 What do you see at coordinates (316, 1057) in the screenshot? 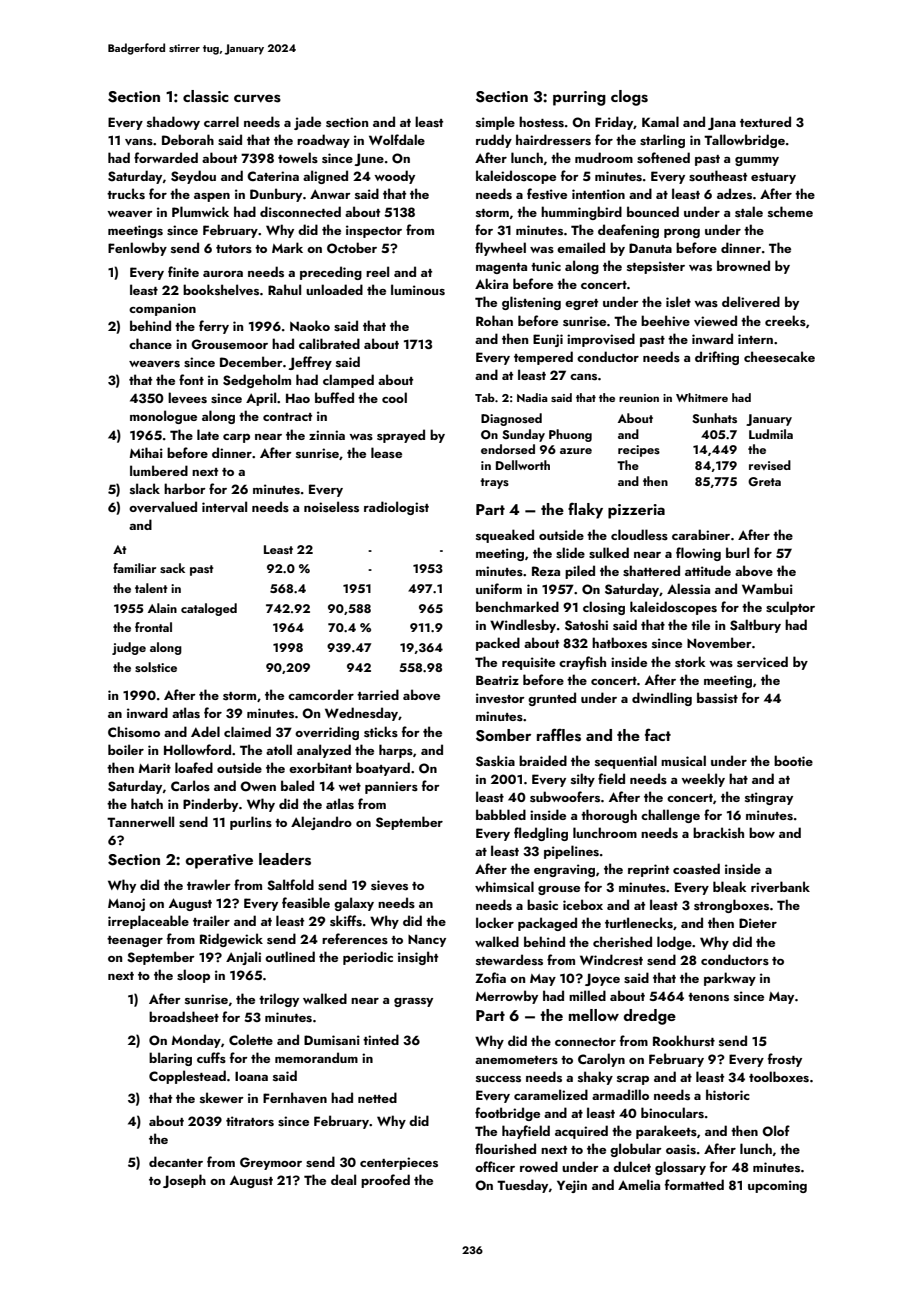
I see `memorandum` at bounding box center [316, 1057].
